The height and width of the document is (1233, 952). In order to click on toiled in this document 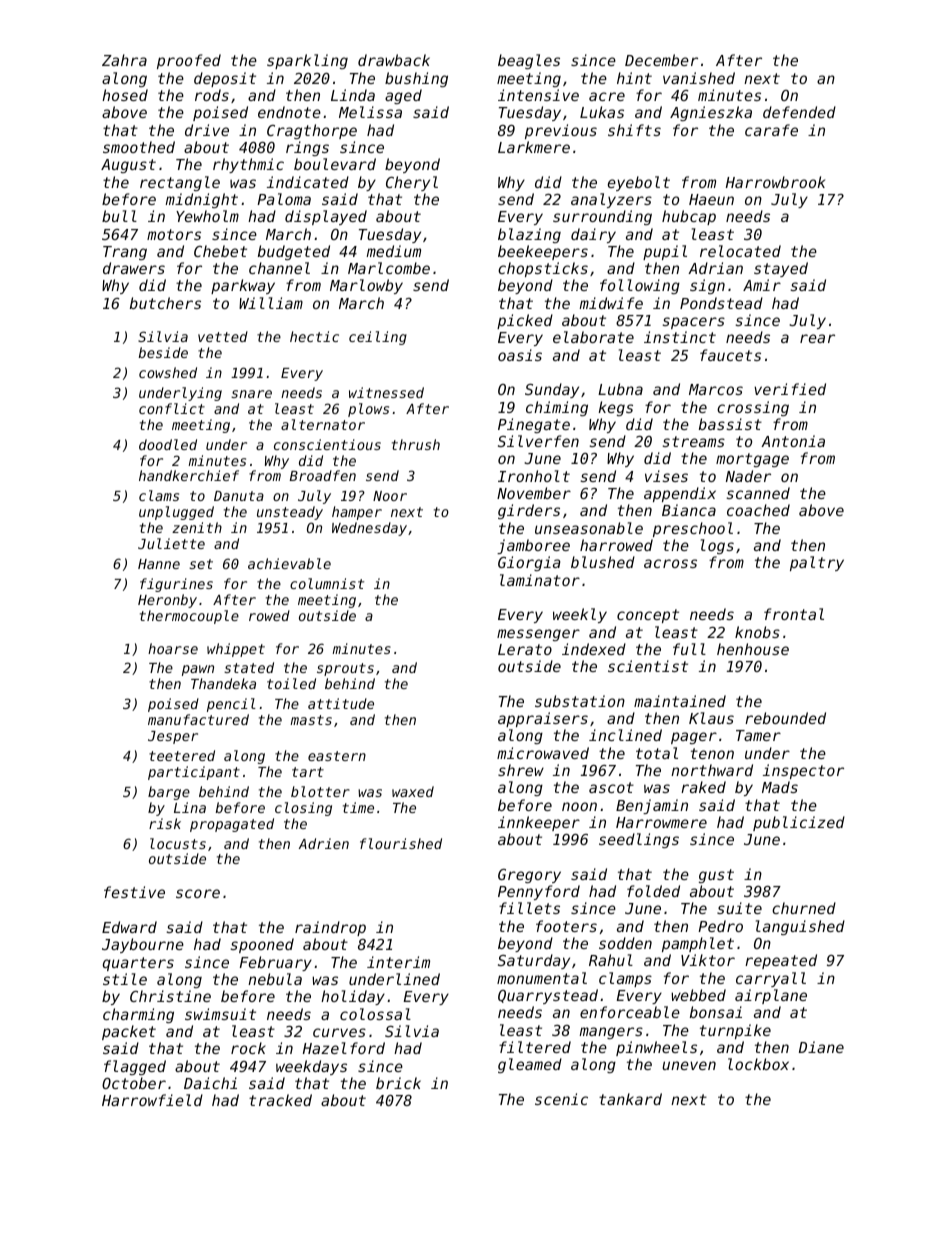, I will do `click(291, 683)`.
